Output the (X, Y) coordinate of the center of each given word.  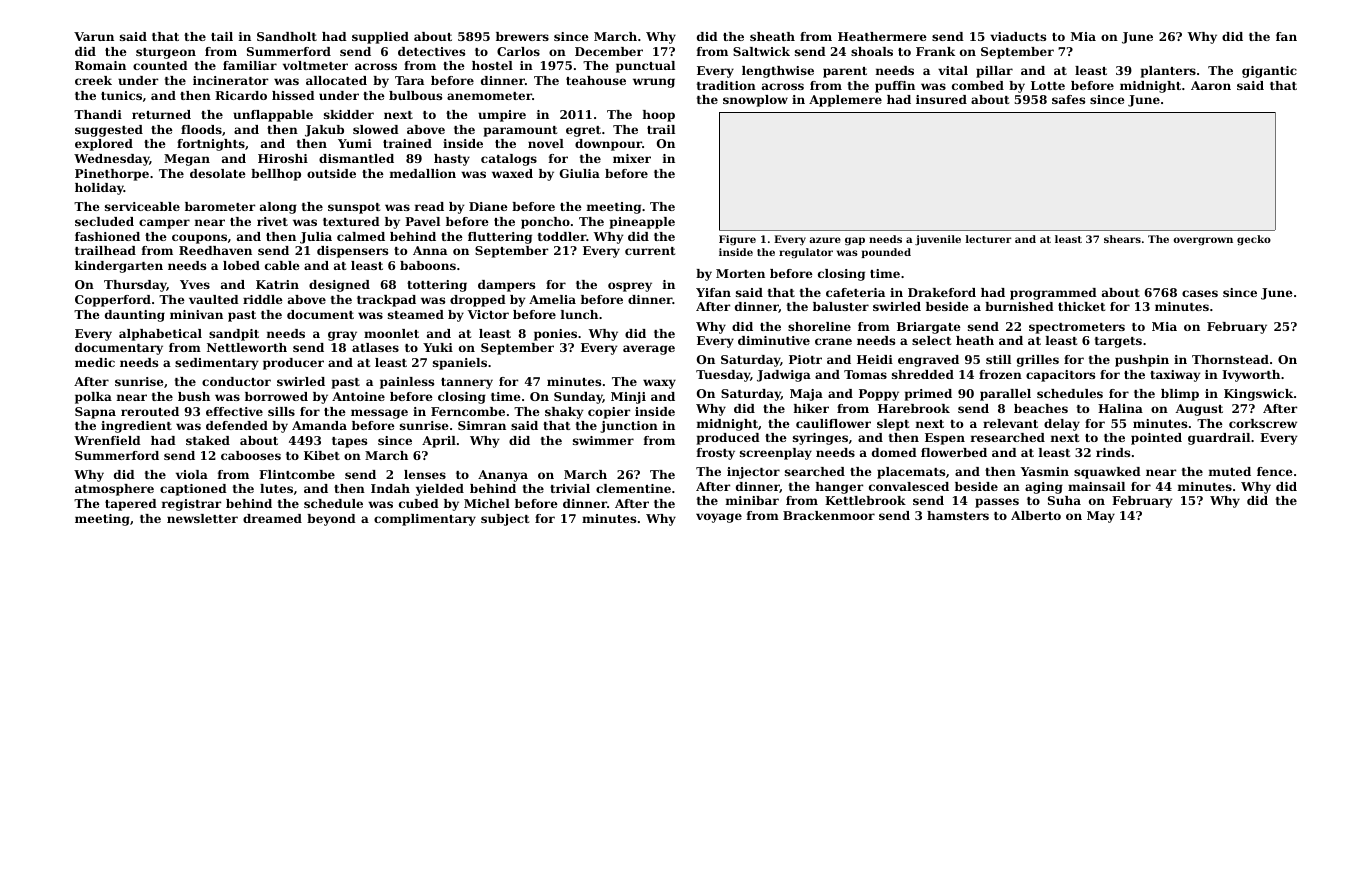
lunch (579, 314)
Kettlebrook (865, 500)
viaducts (1018, 36)
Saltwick (761, 51)
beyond (331, 520)
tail (222, 36)
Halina (1120, 408)
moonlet (391, 333)
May (1101, 517)
